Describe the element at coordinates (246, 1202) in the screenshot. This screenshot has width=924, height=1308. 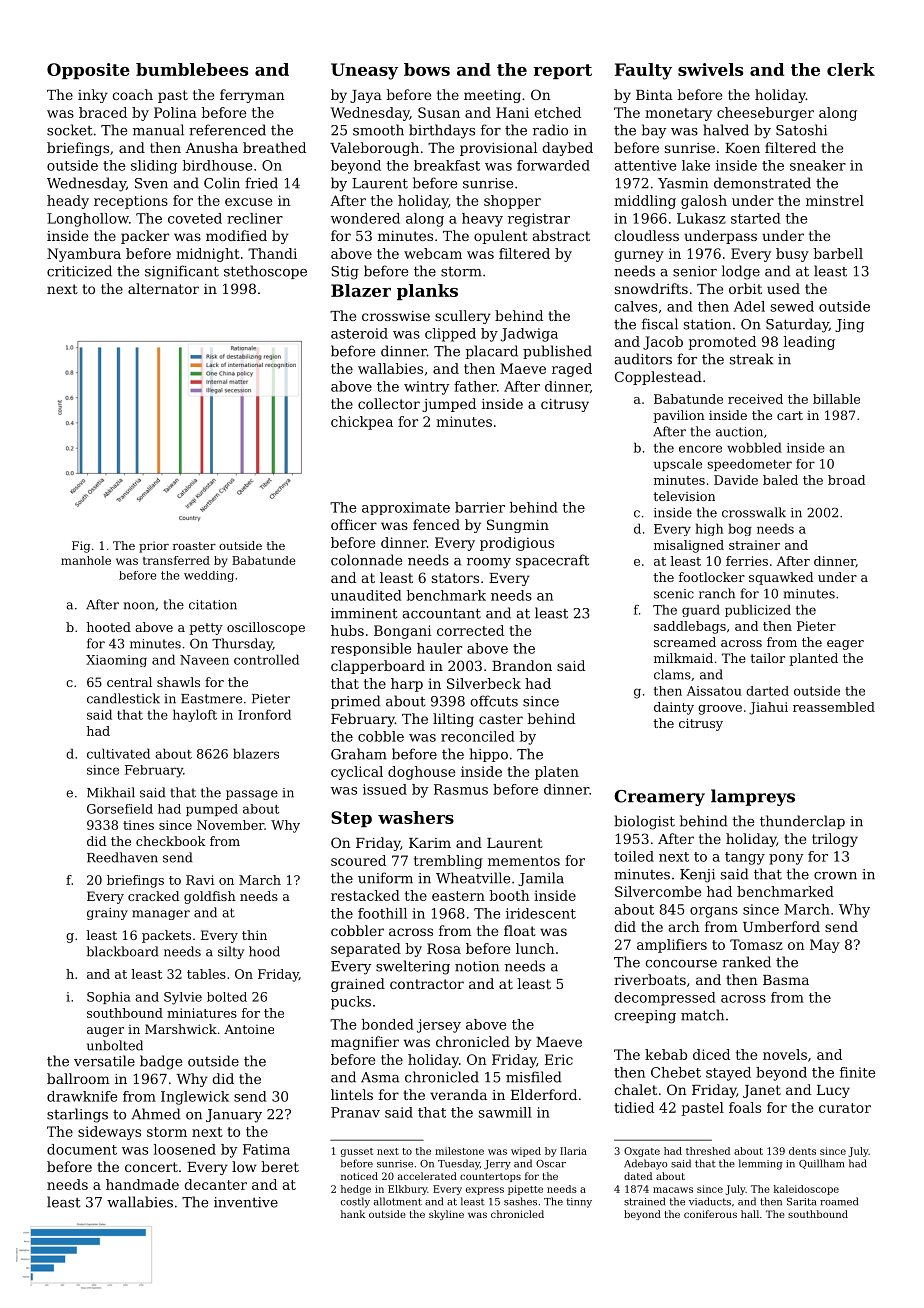
I see `inventive` at that location.
